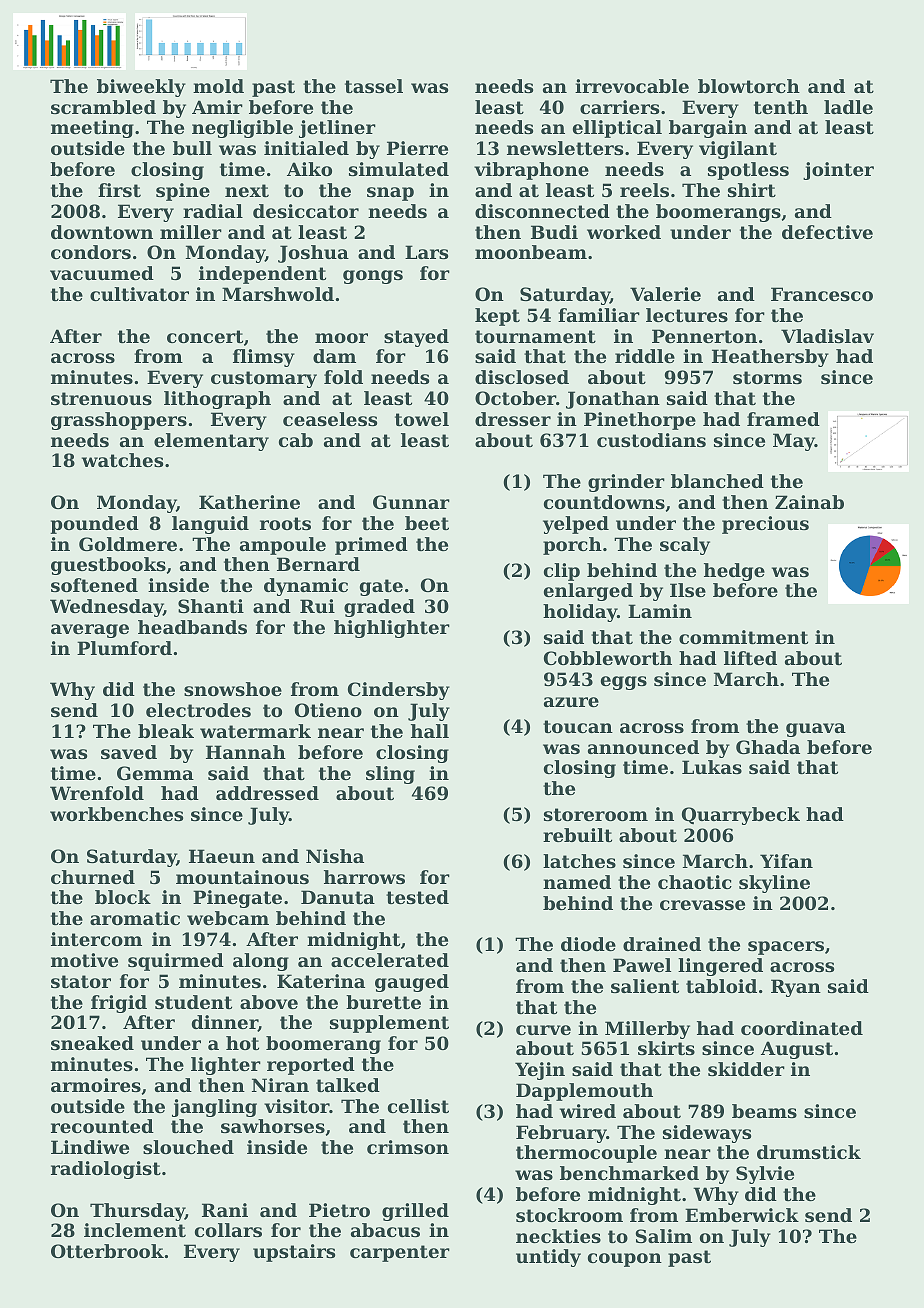 The image size is (924, 1308). What do you see at coordinates (102, 273) in the document?
I see `vacuumed` at bounding box center [102, 273].
